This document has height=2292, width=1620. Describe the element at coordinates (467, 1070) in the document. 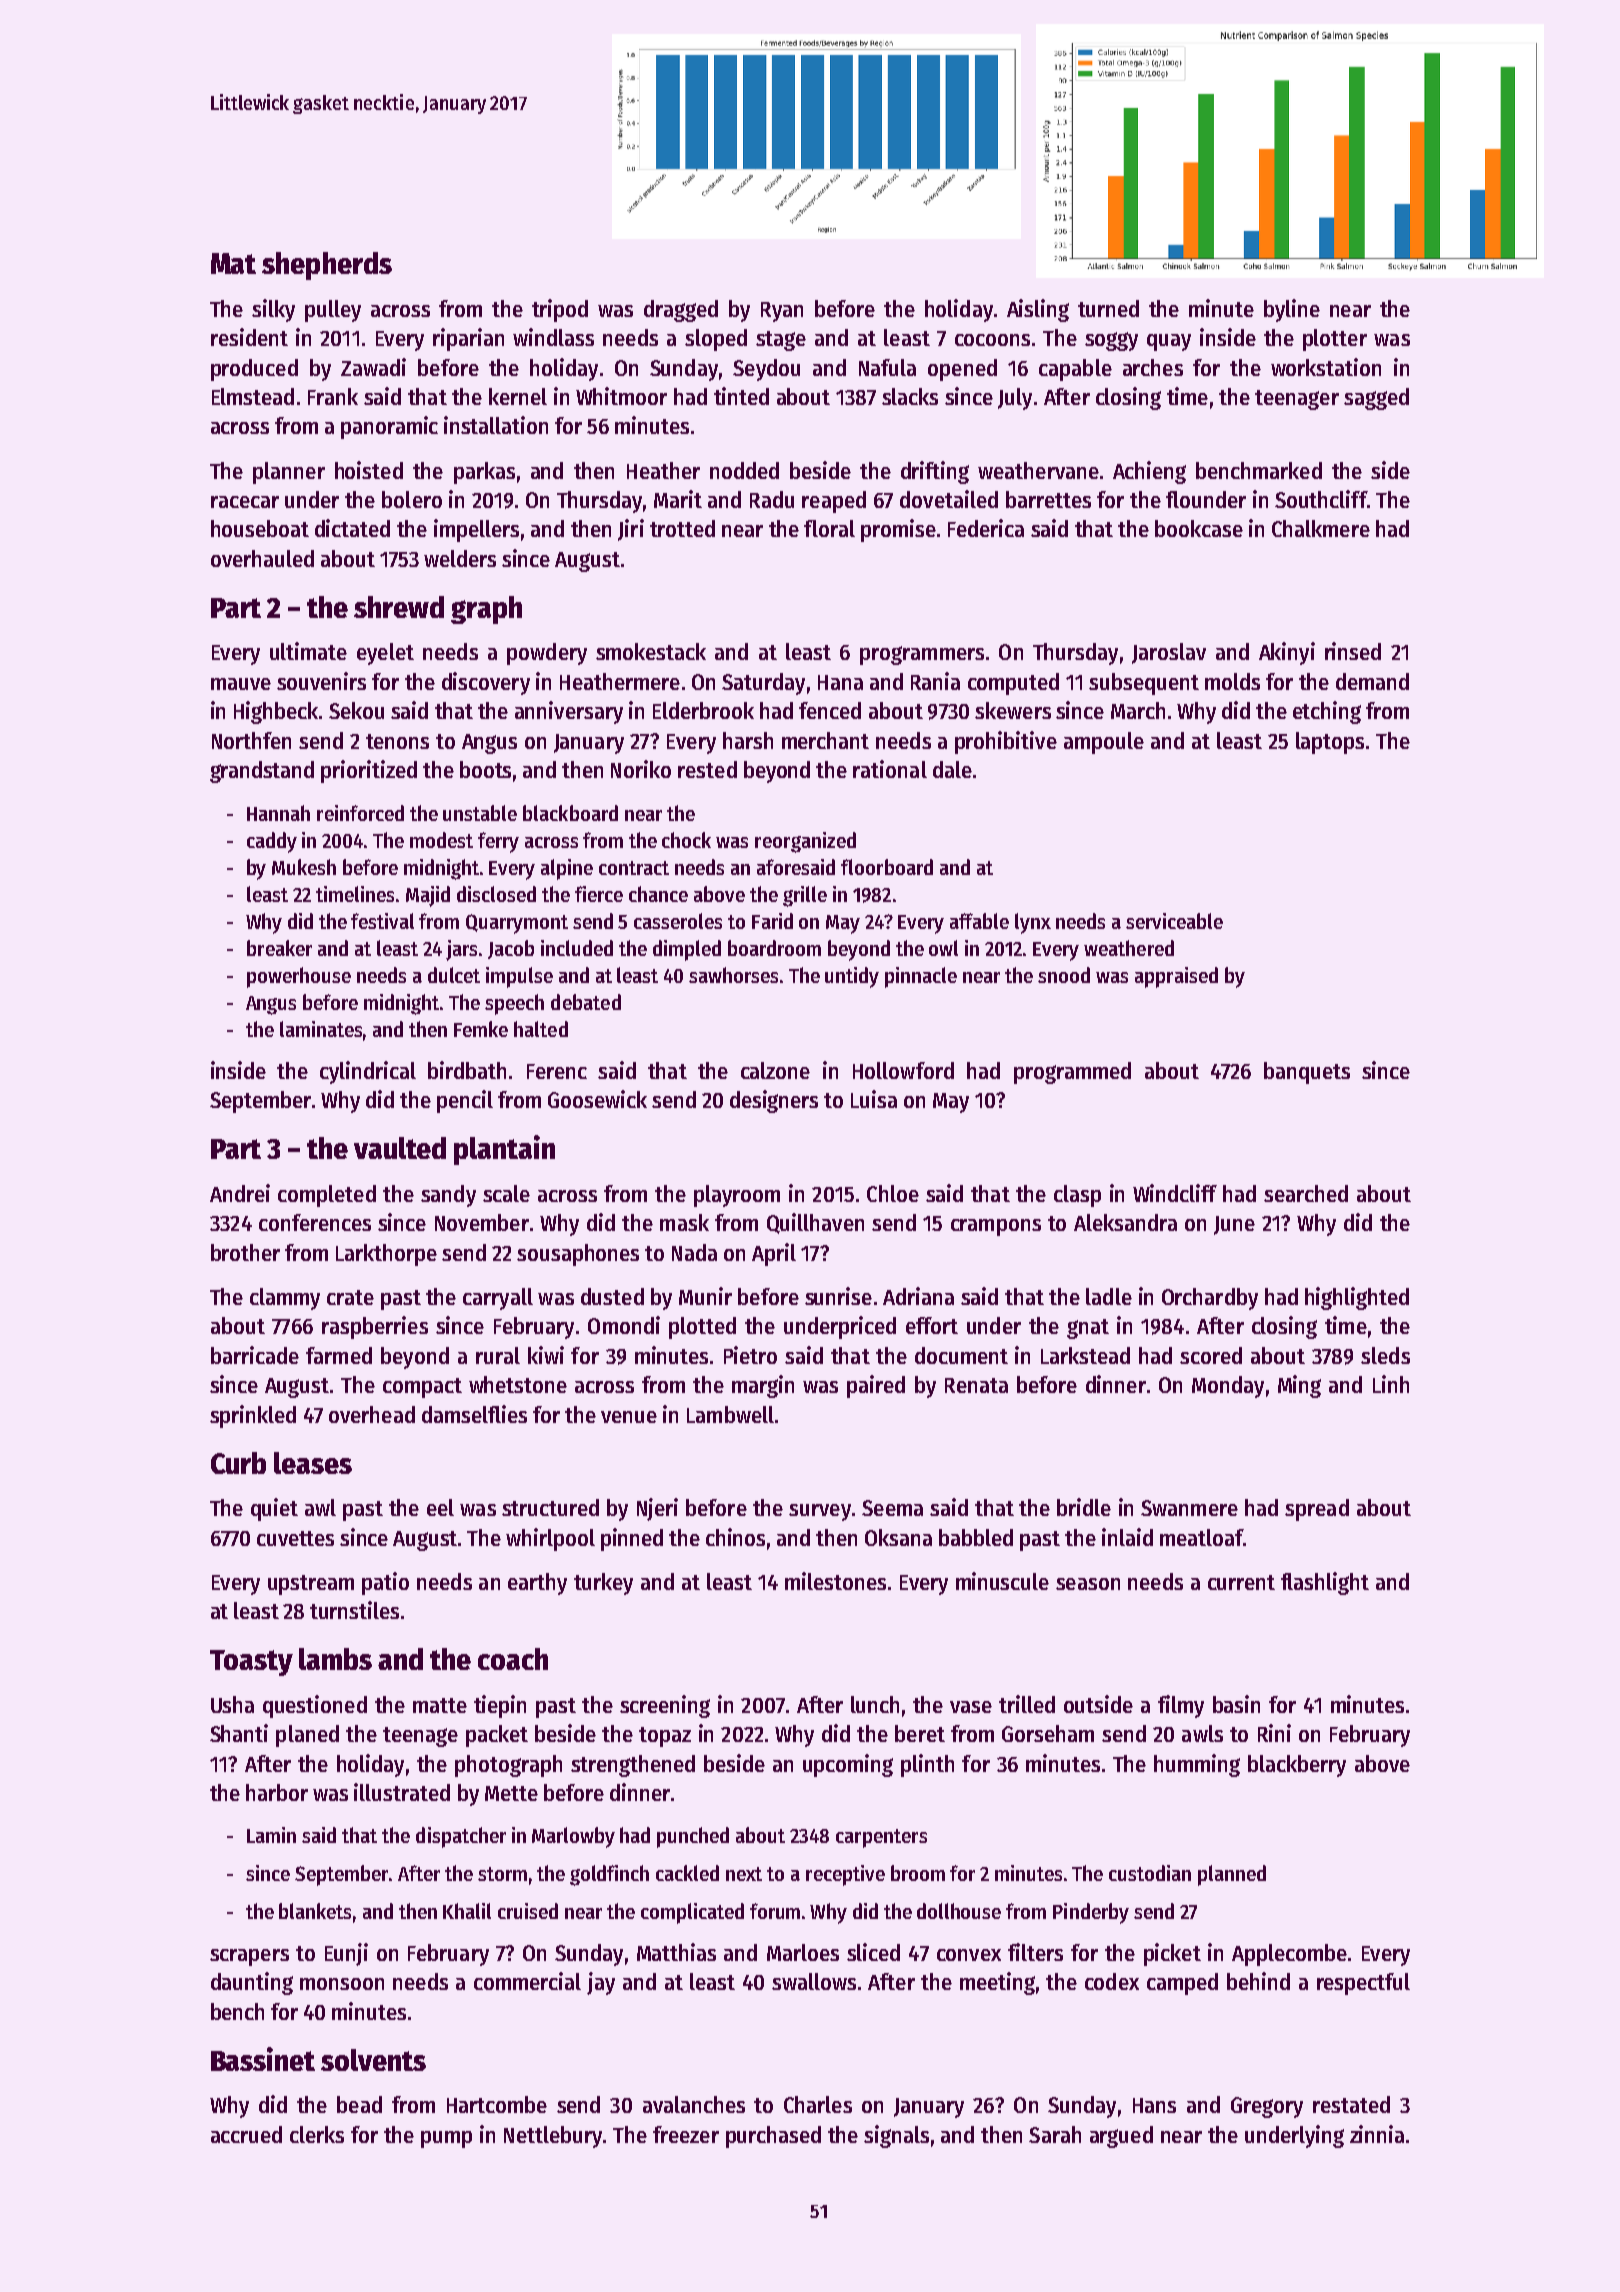

I see `birdbath` at that location.
